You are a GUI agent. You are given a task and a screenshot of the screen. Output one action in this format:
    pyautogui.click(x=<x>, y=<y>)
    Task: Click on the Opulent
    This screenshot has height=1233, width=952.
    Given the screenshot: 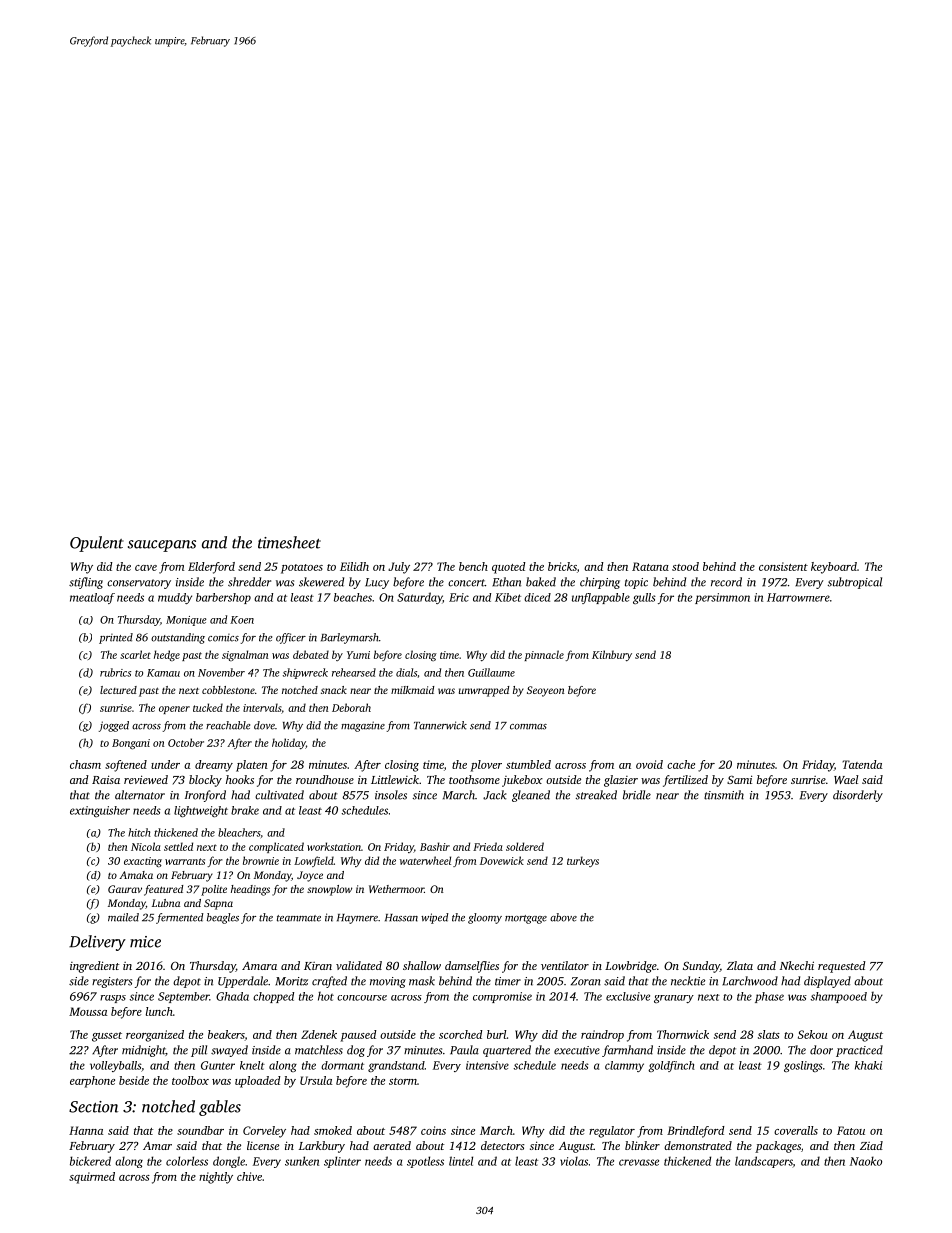 What is the action you would take?
    pyautogui.click(x=97, y=544)
